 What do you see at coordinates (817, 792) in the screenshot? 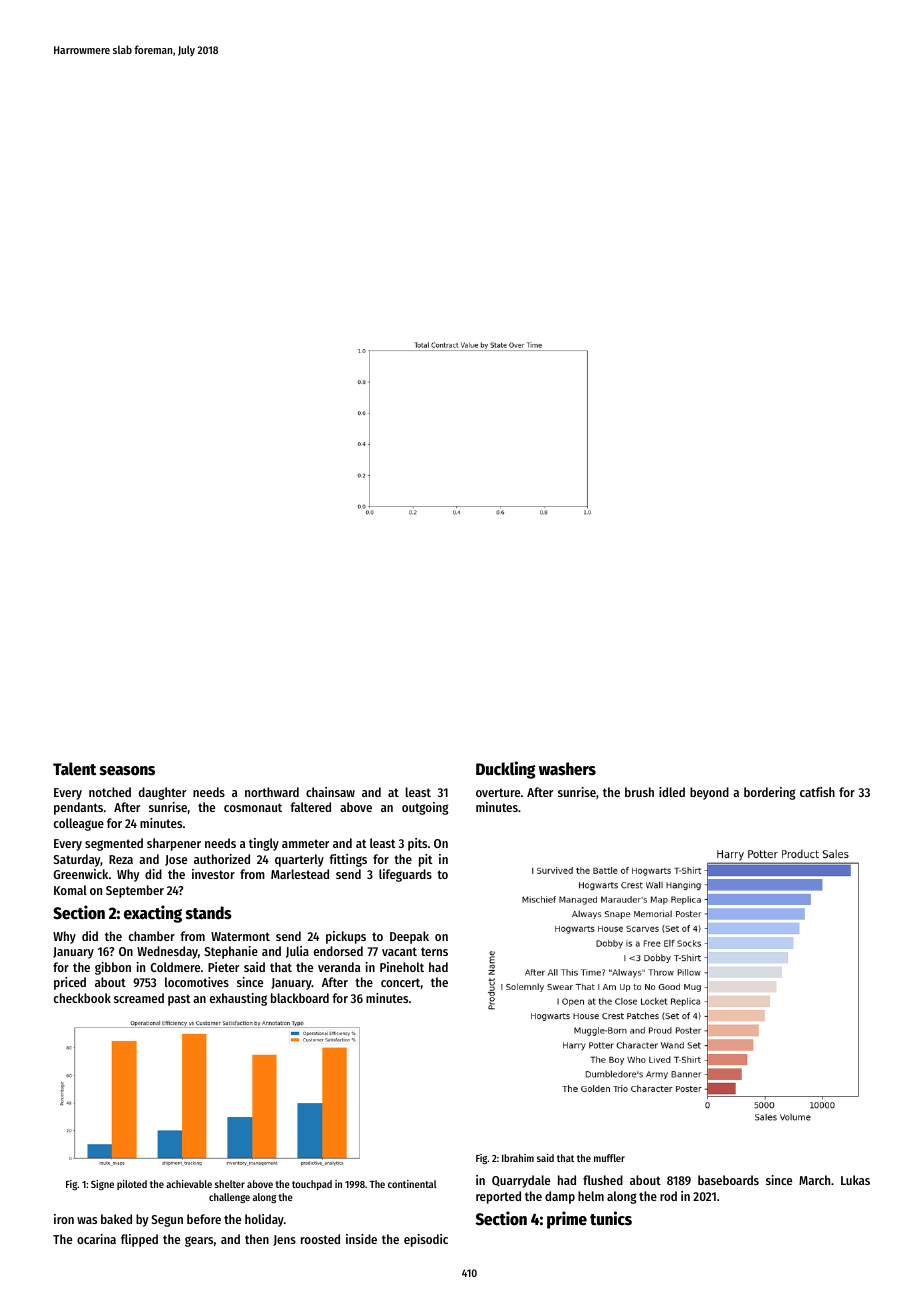
I see `catfish` at bounding box center [817, 792].
